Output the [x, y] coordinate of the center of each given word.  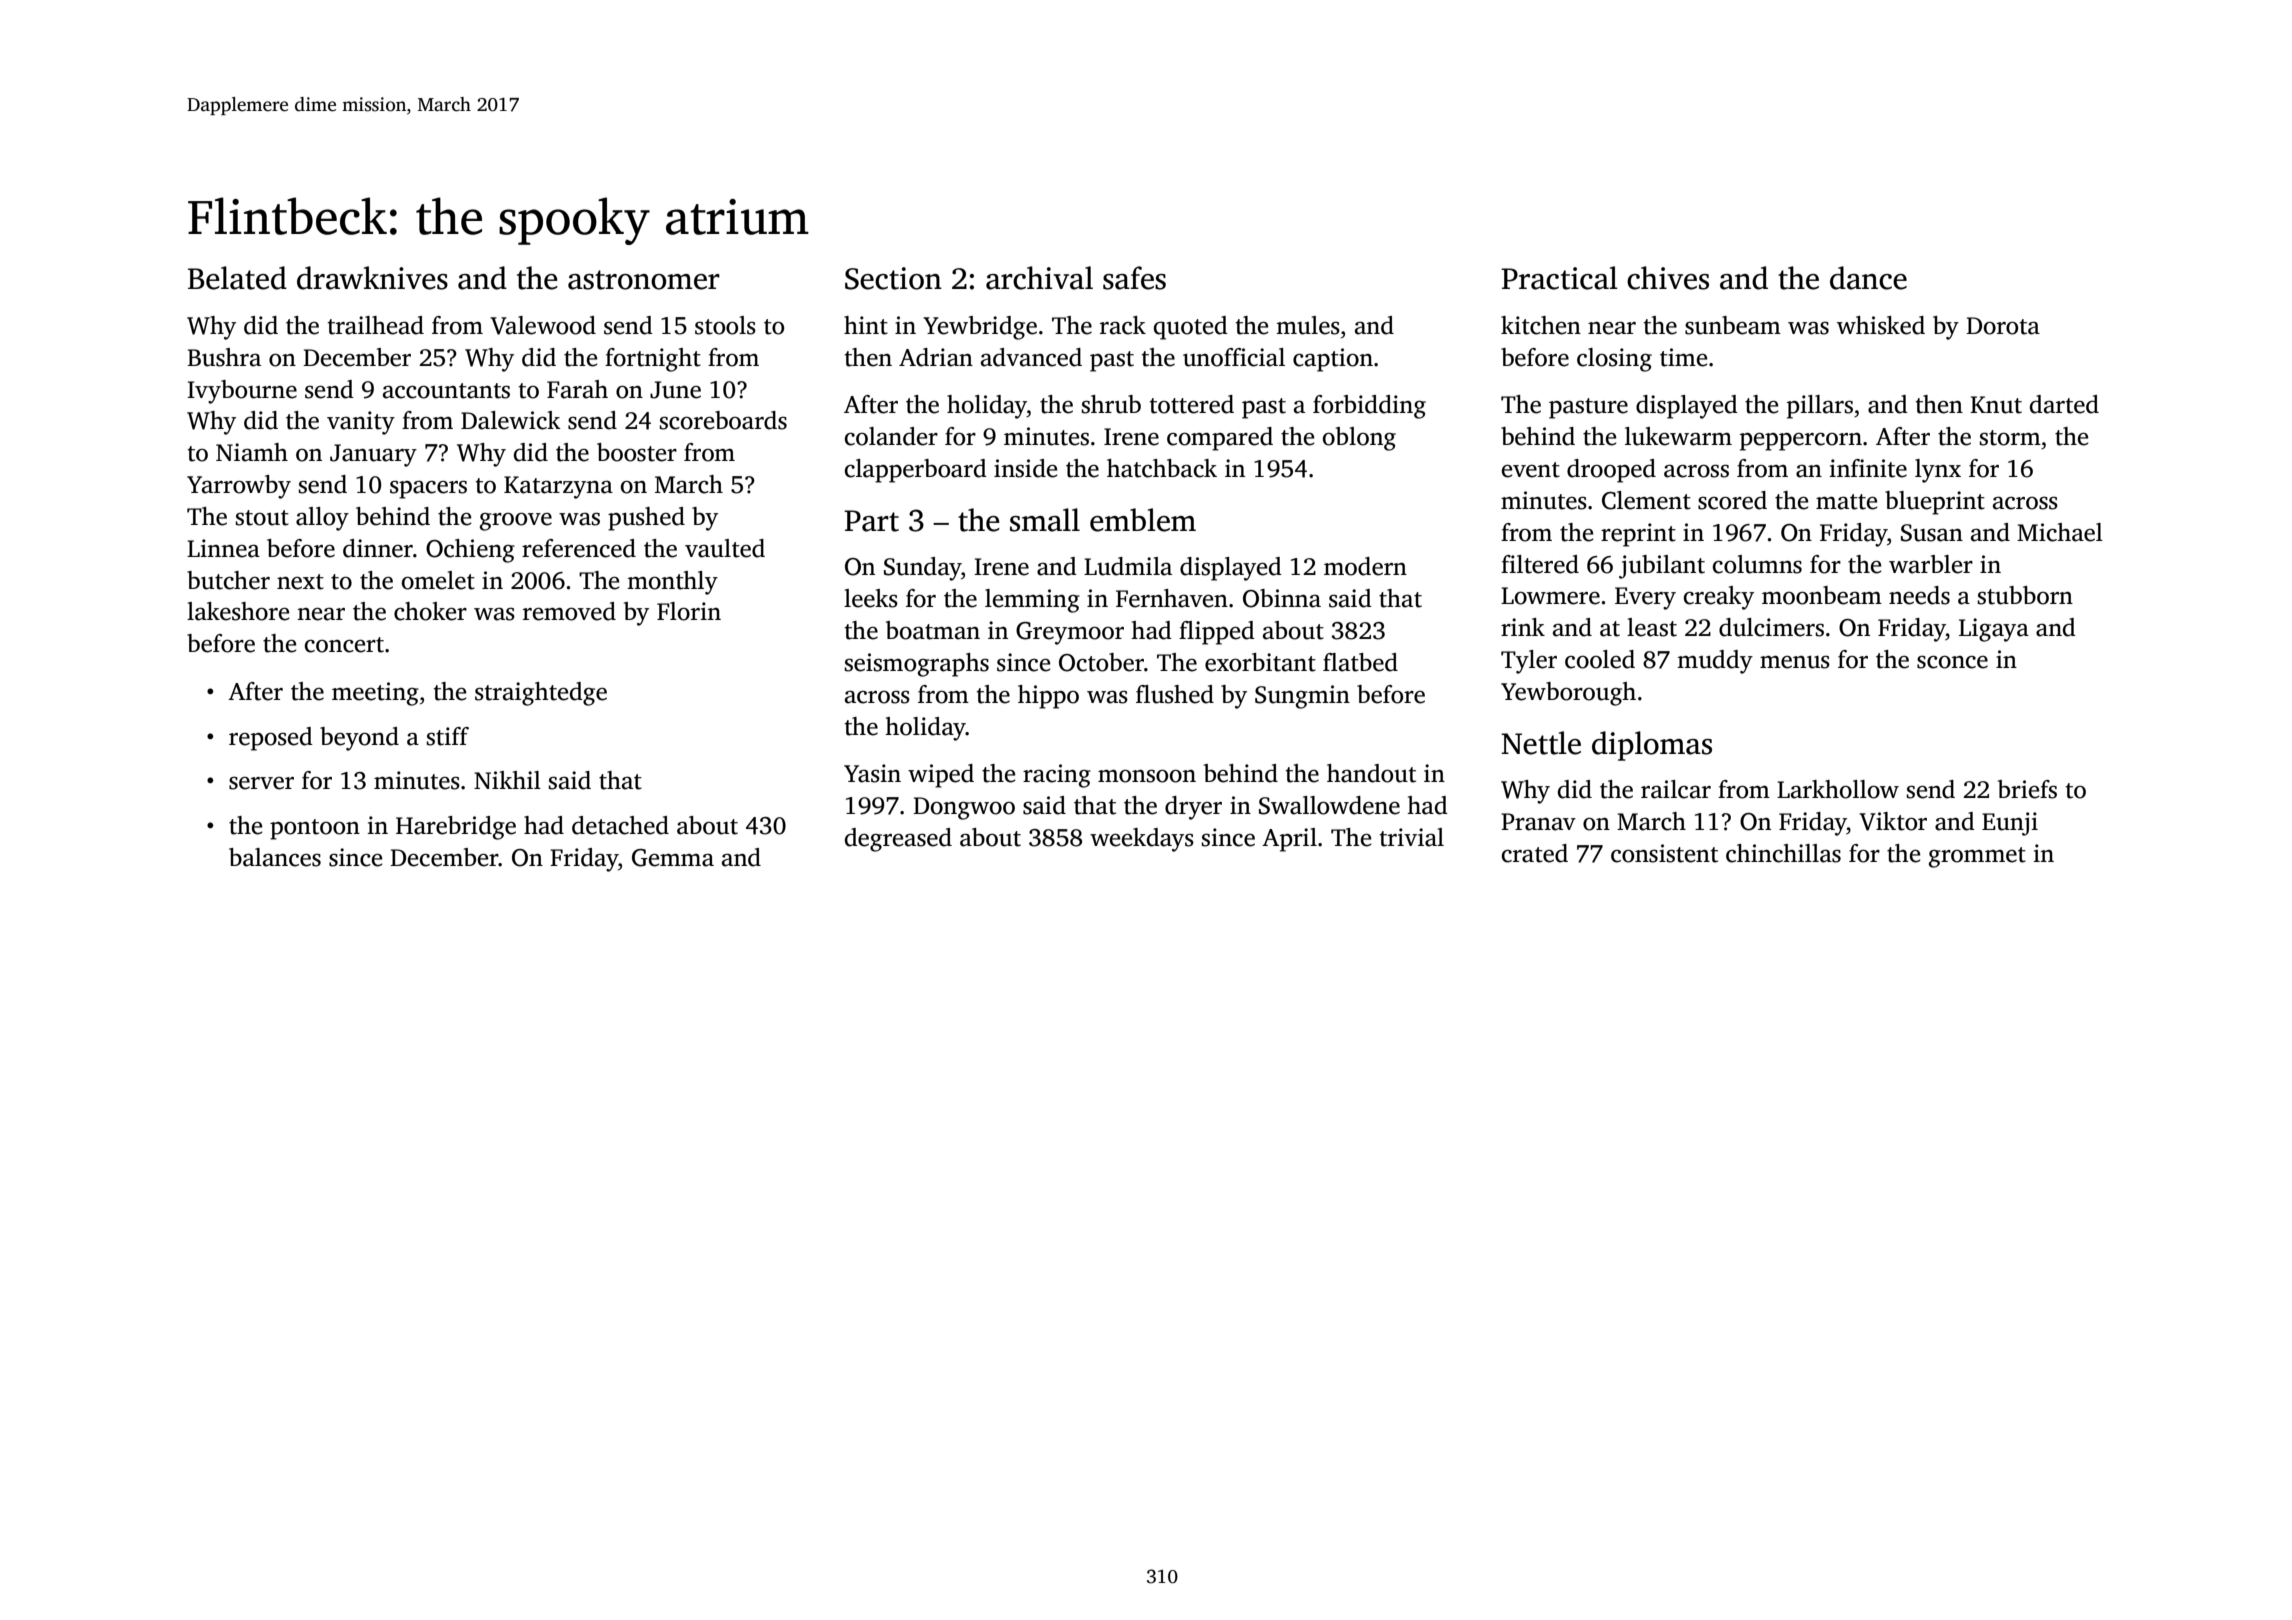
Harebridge [456, 828]
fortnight [653, 360]
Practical [1559, 278]
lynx [1938, 471]
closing [1614, 360]
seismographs [916, 665]
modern [1365, 566]
